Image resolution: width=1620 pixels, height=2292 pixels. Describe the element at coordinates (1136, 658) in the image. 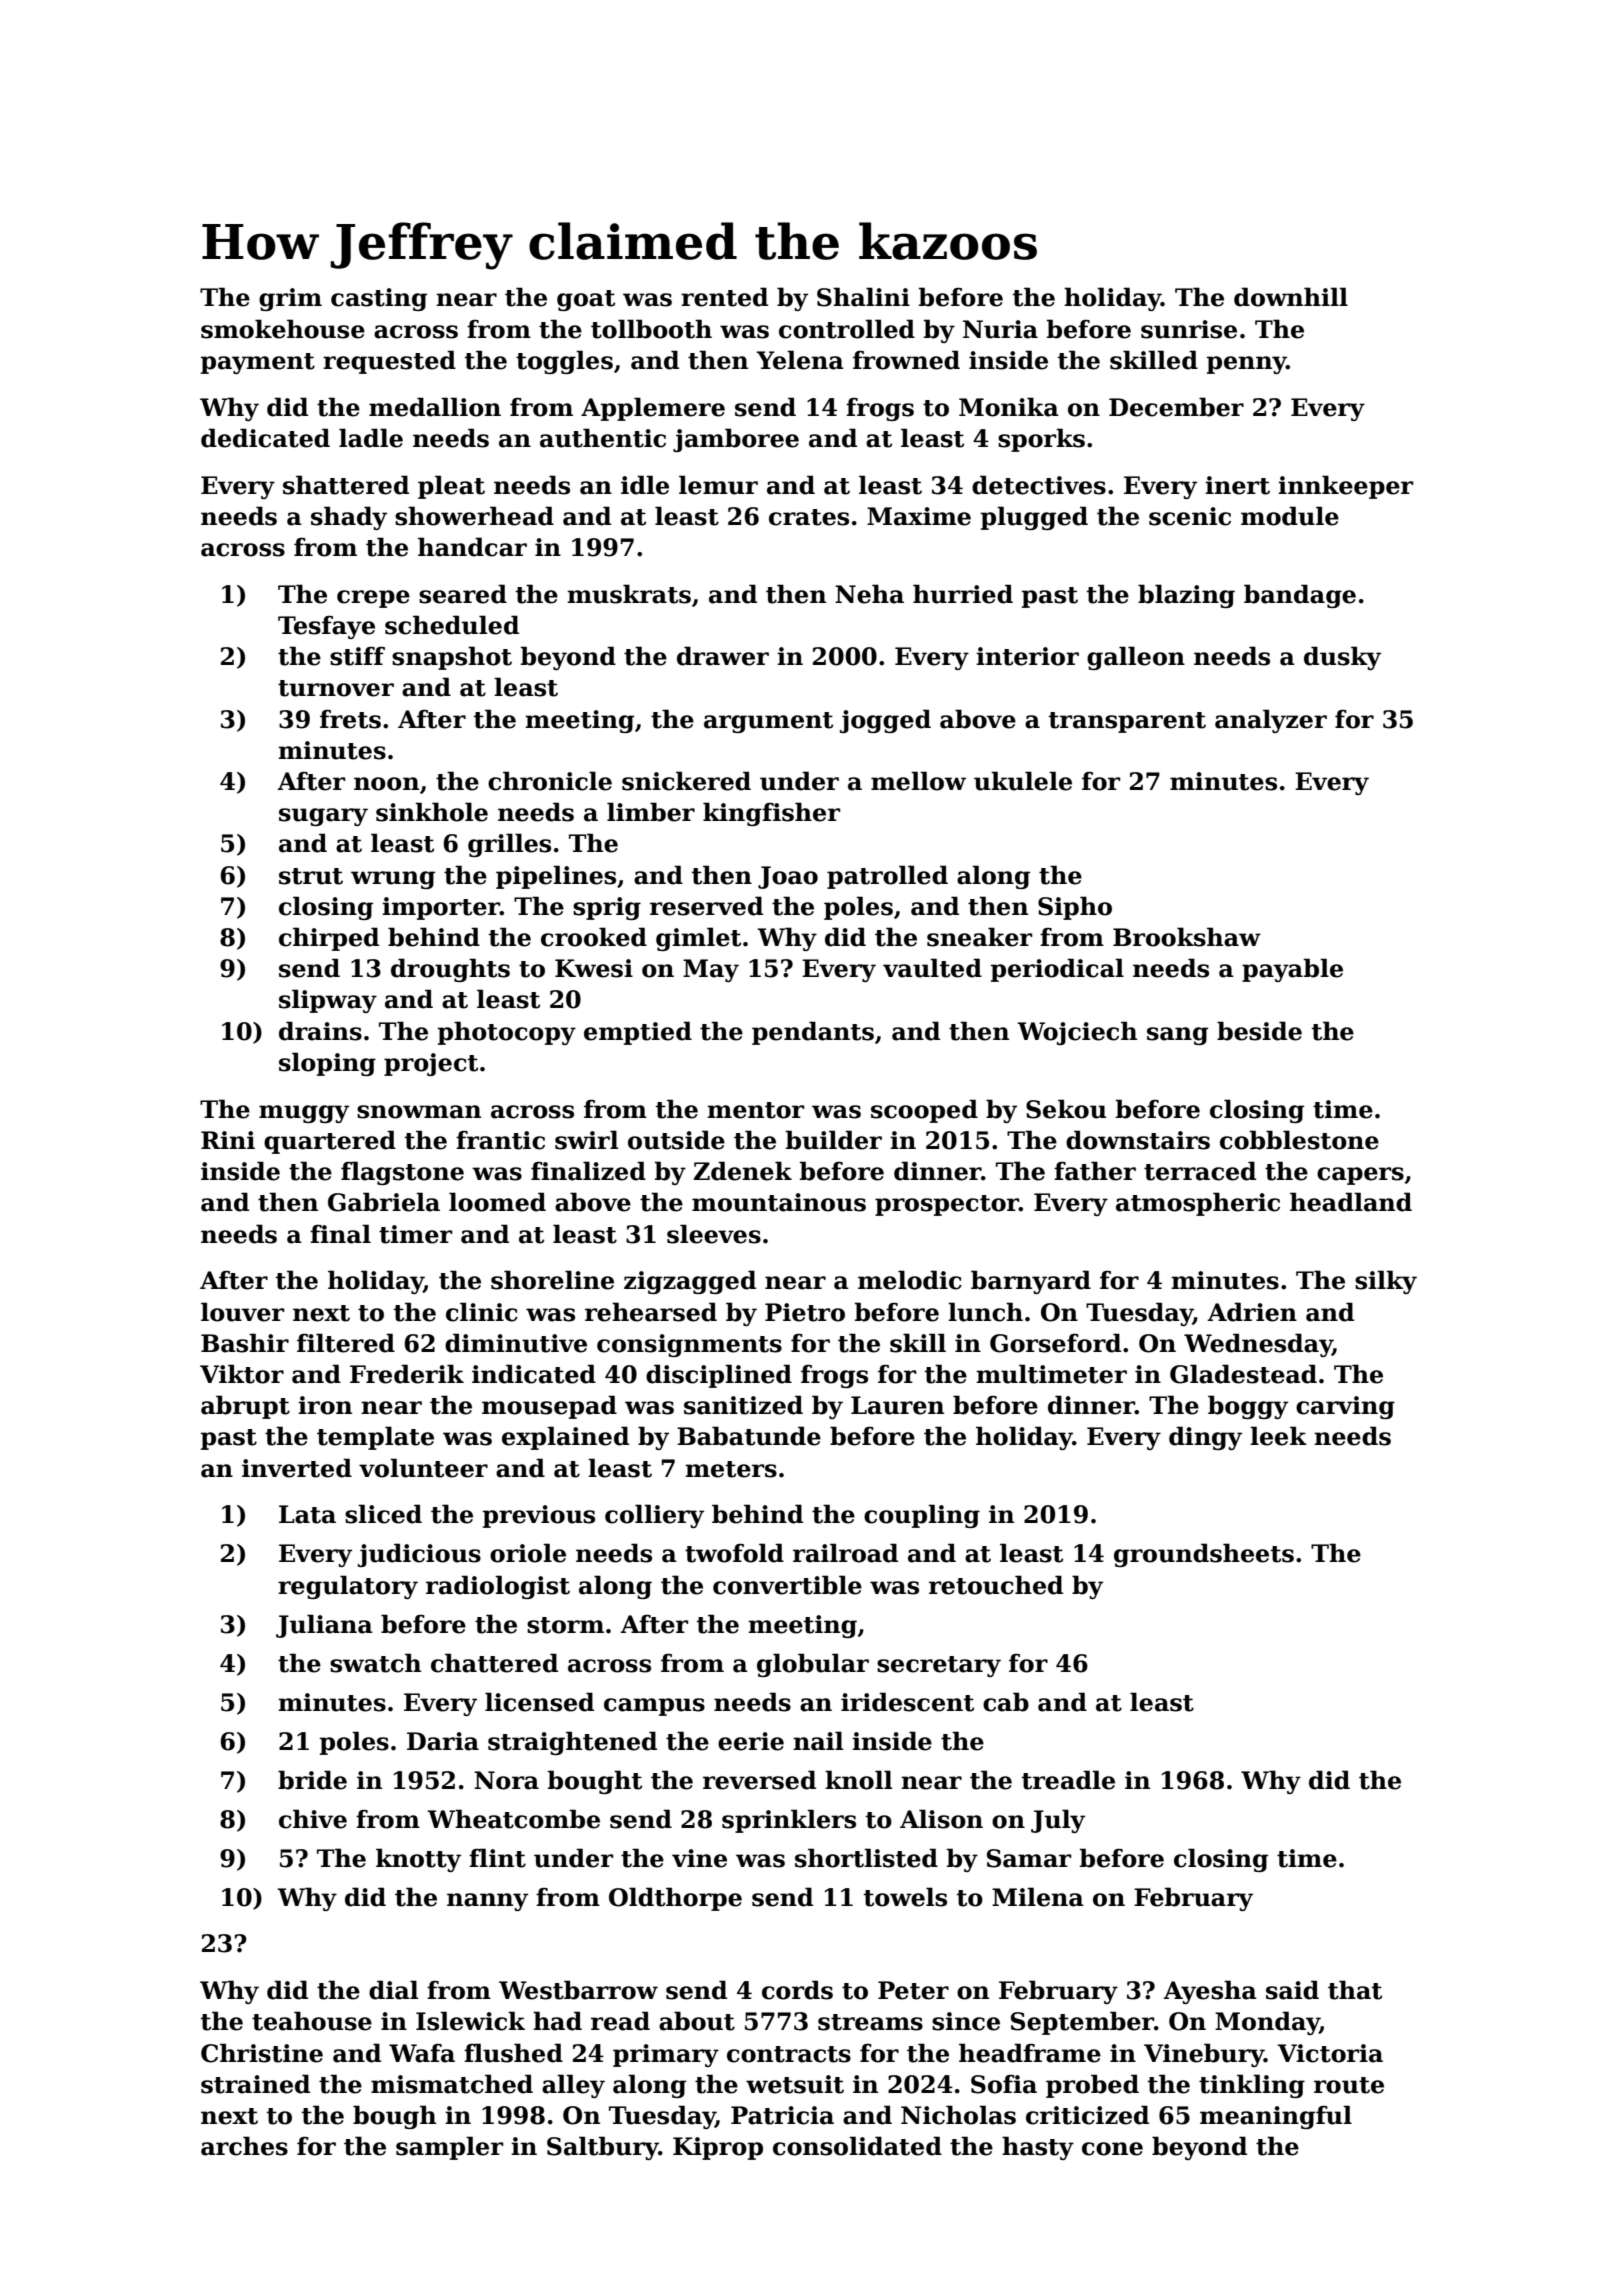

I see `galleon` at that location.
